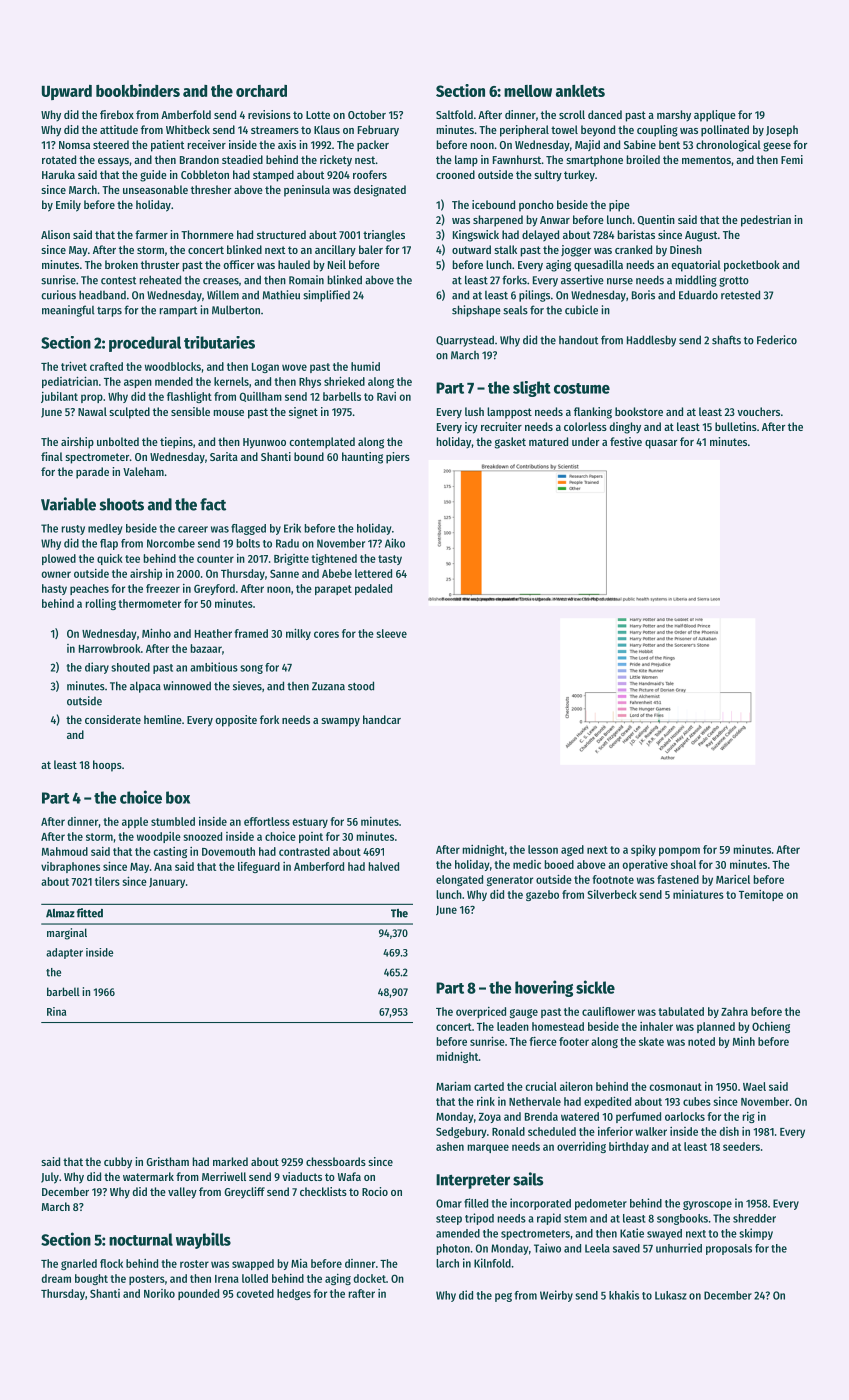  I want to click on bulletins, so click(736, 426).
